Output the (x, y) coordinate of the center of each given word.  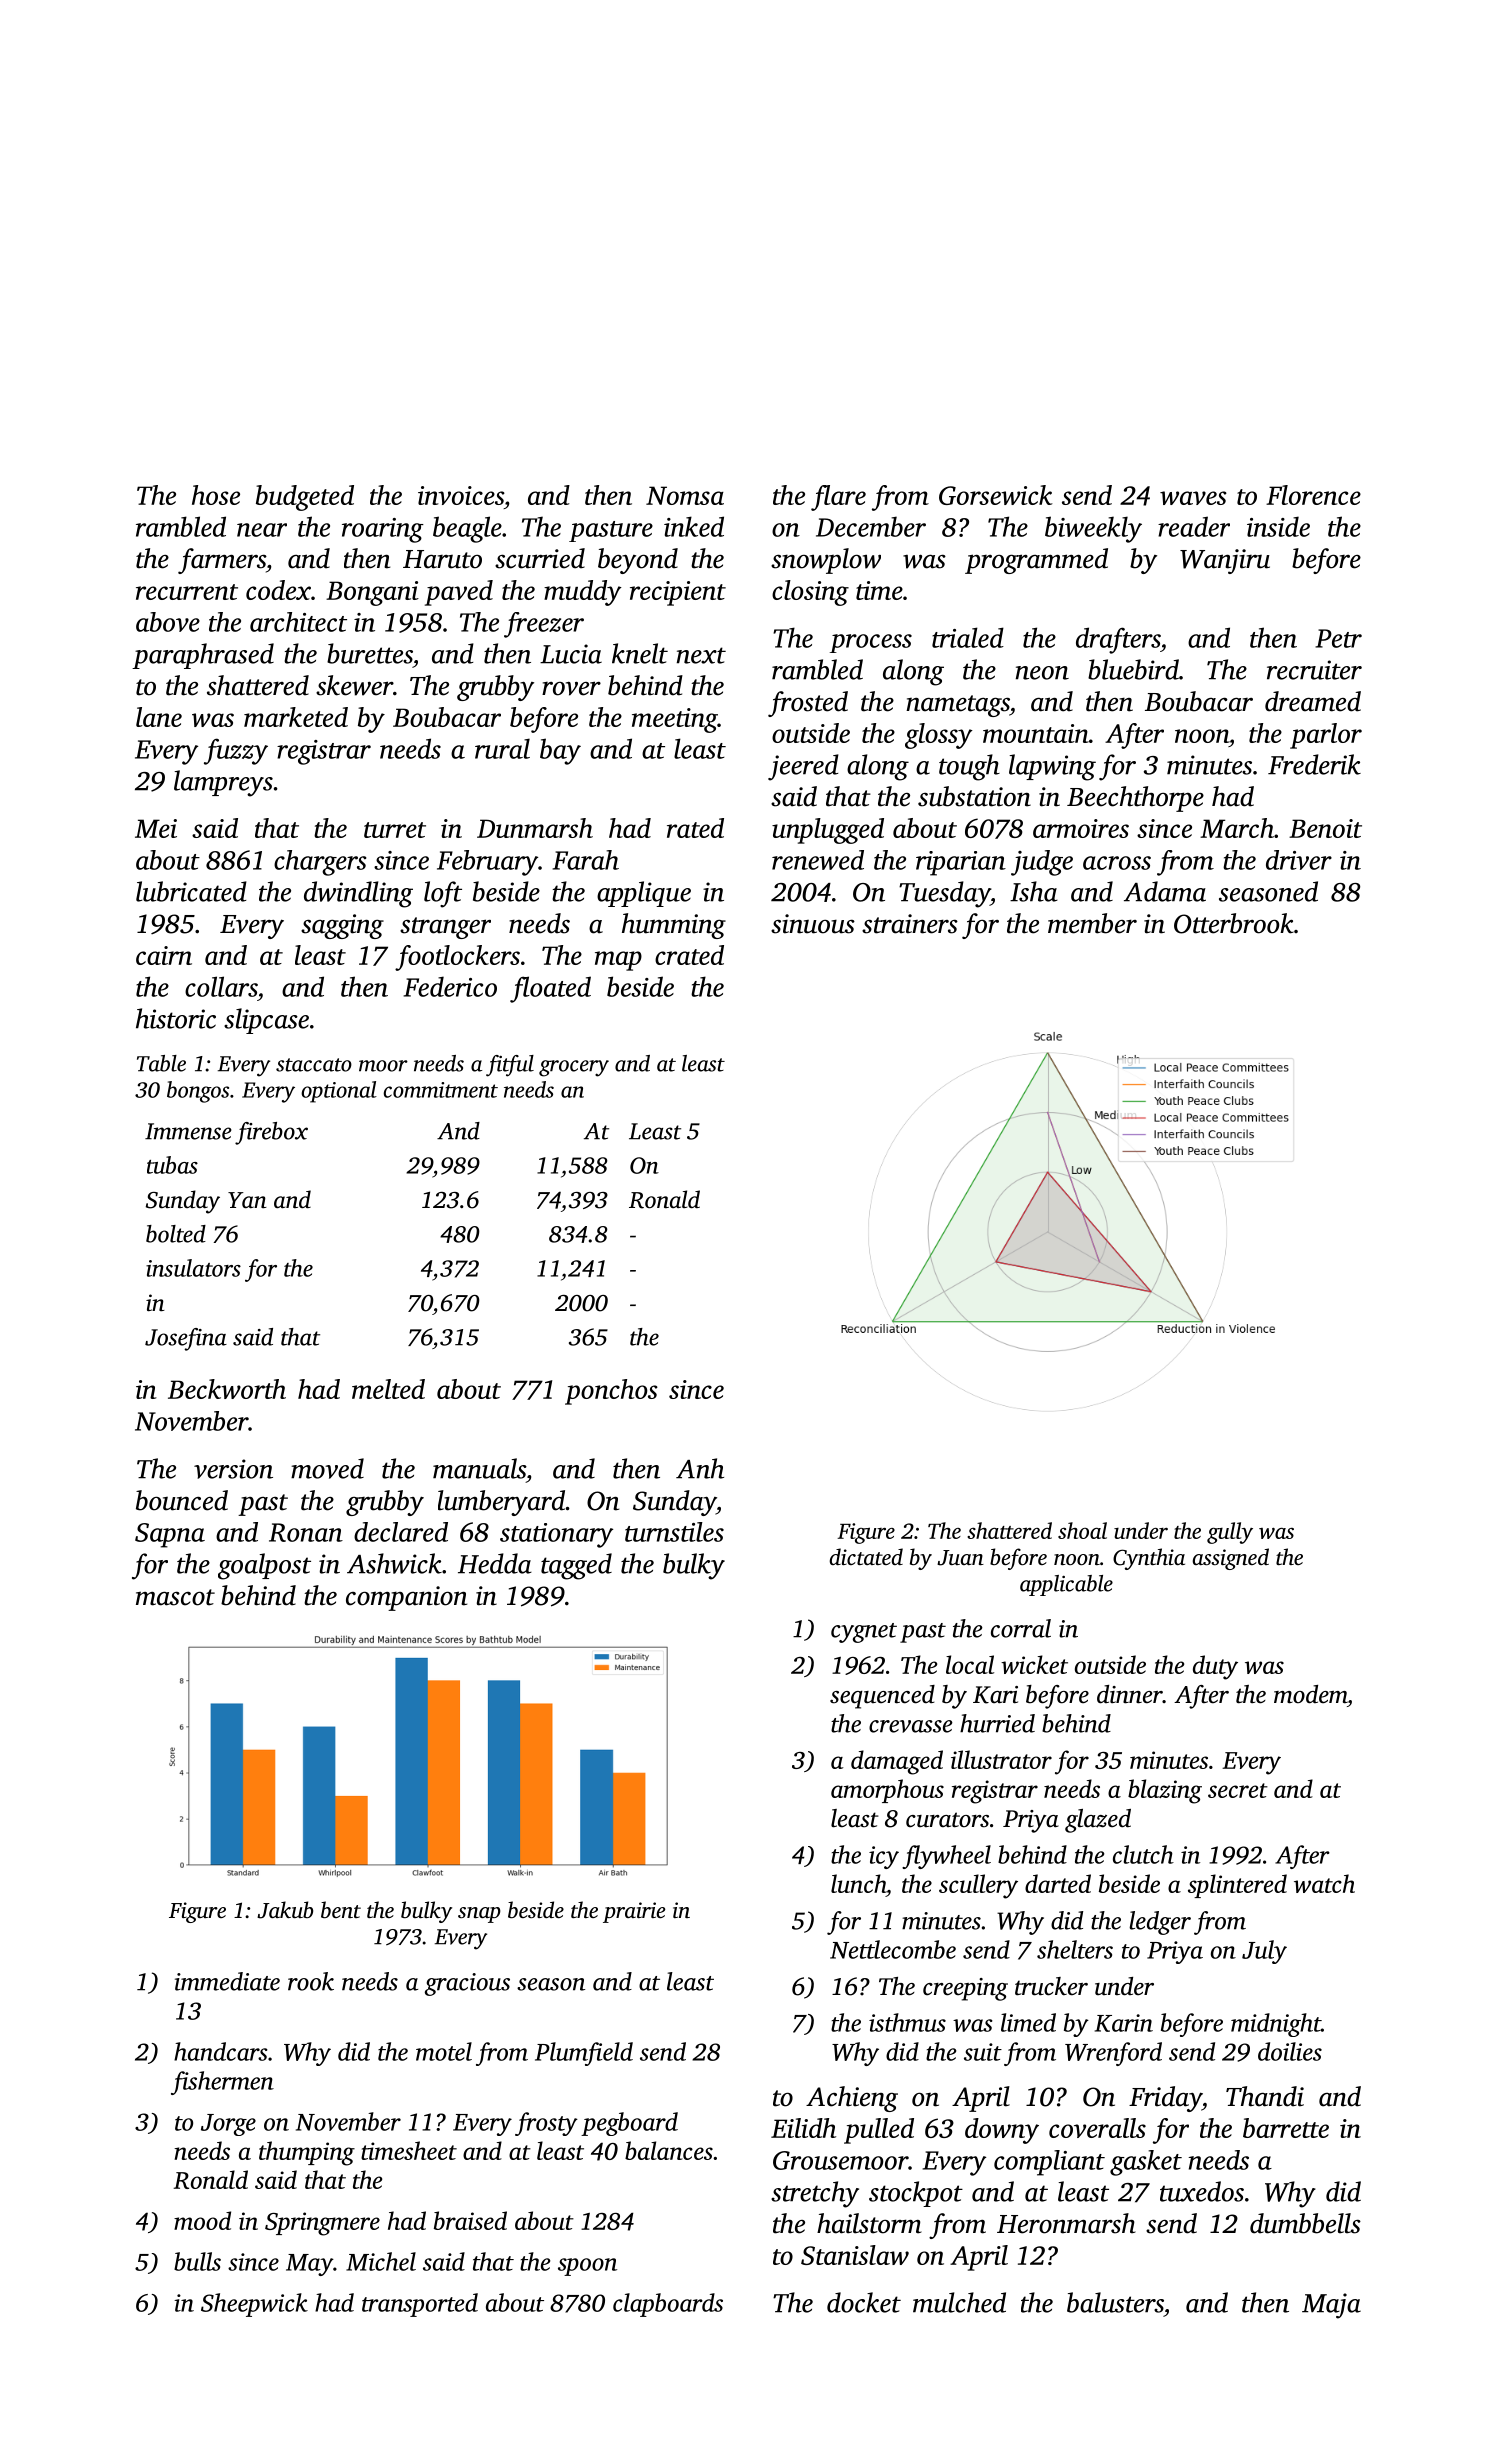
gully (1230, 1533)
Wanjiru (1225, 561)
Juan (960, 1558)
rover (571, 688)
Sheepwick (254, 2305)
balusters (1115, 2302)
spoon (587, 2267)
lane (159, 717)
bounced (182, 1500)
